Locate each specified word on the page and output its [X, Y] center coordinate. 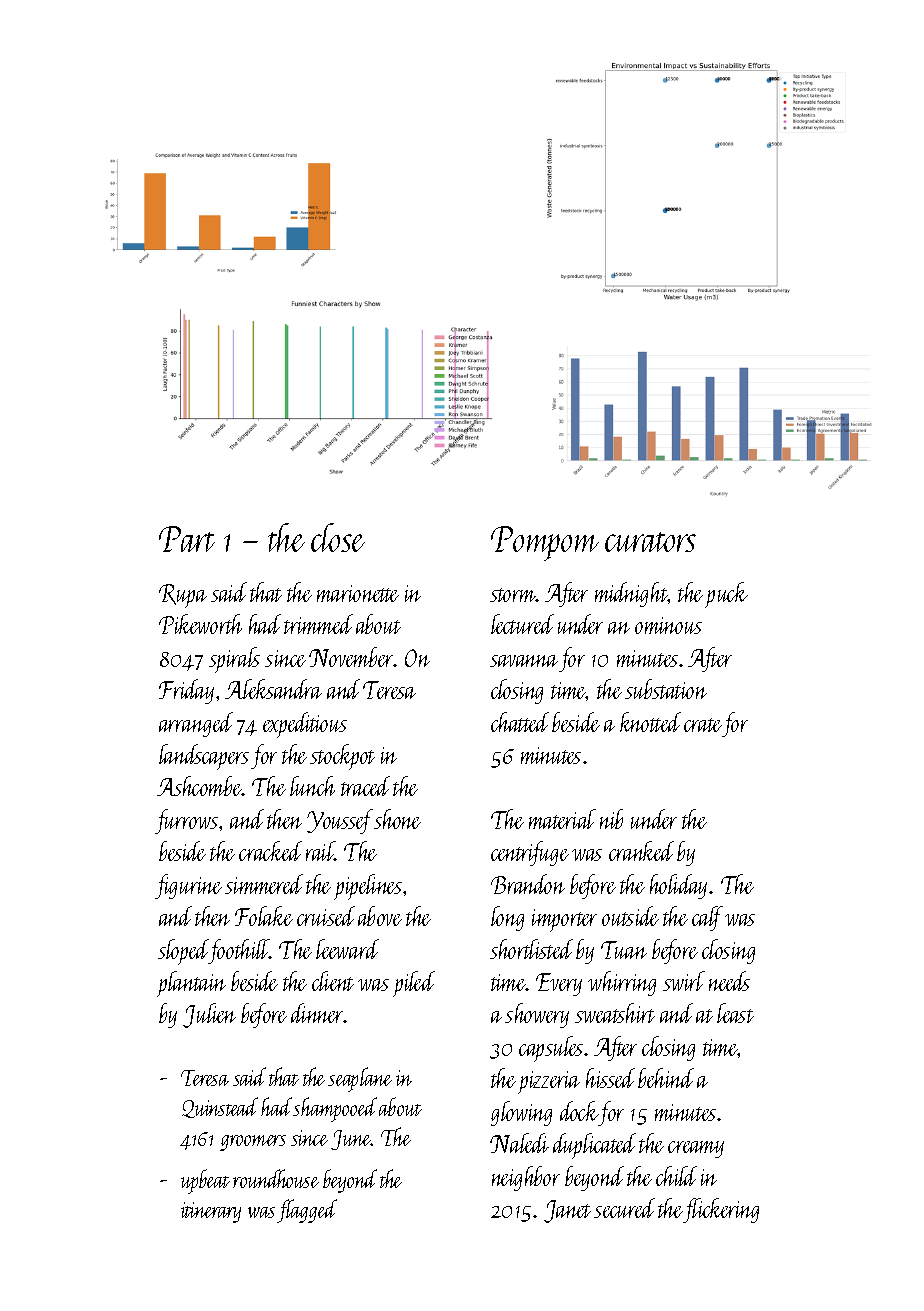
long [507, 918]
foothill [239, 951]
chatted [520, 722]
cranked [641, 851]
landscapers [204, 757]
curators [650, 542]
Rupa [183, 596]
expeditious [305, 725]
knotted [650, 722]
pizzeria [549, 1082]
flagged [307, 1211]
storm [513, 595]
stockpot [342, 757]
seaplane [360, 1079]
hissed [610, 1078]
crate [703, 725]
